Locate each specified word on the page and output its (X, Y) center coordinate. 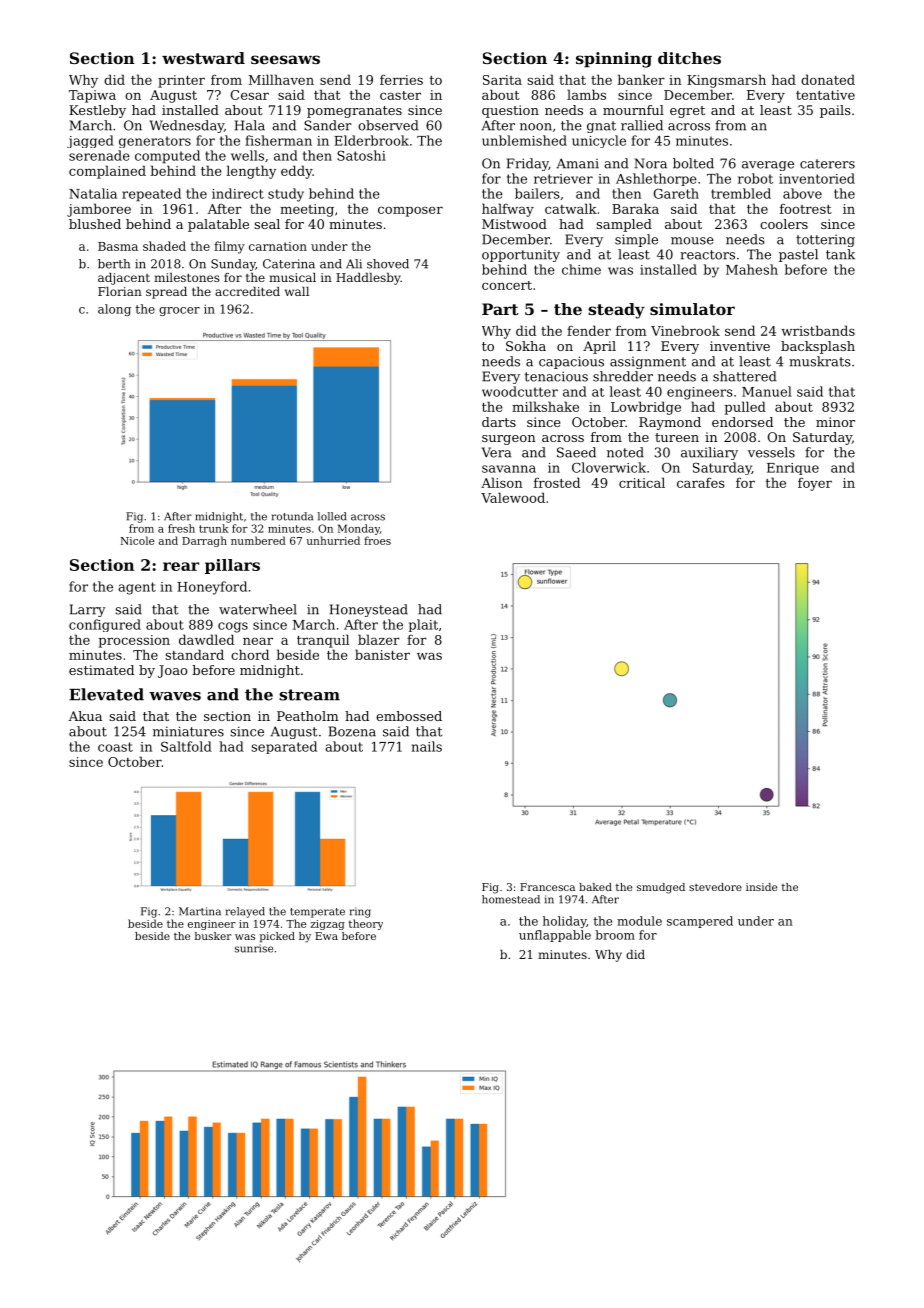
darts (499, 422)
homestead (511, 899)
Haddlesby (368, 279)
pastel (798, 255)
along (114, 310)
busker (213, 936)
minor (835, 422)
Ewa (326, 936)
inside (761, 887)
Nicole (137, 540)
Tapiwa (92, 96)
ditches (689, 58)
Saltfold (186, 746)
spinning (614, 60)
